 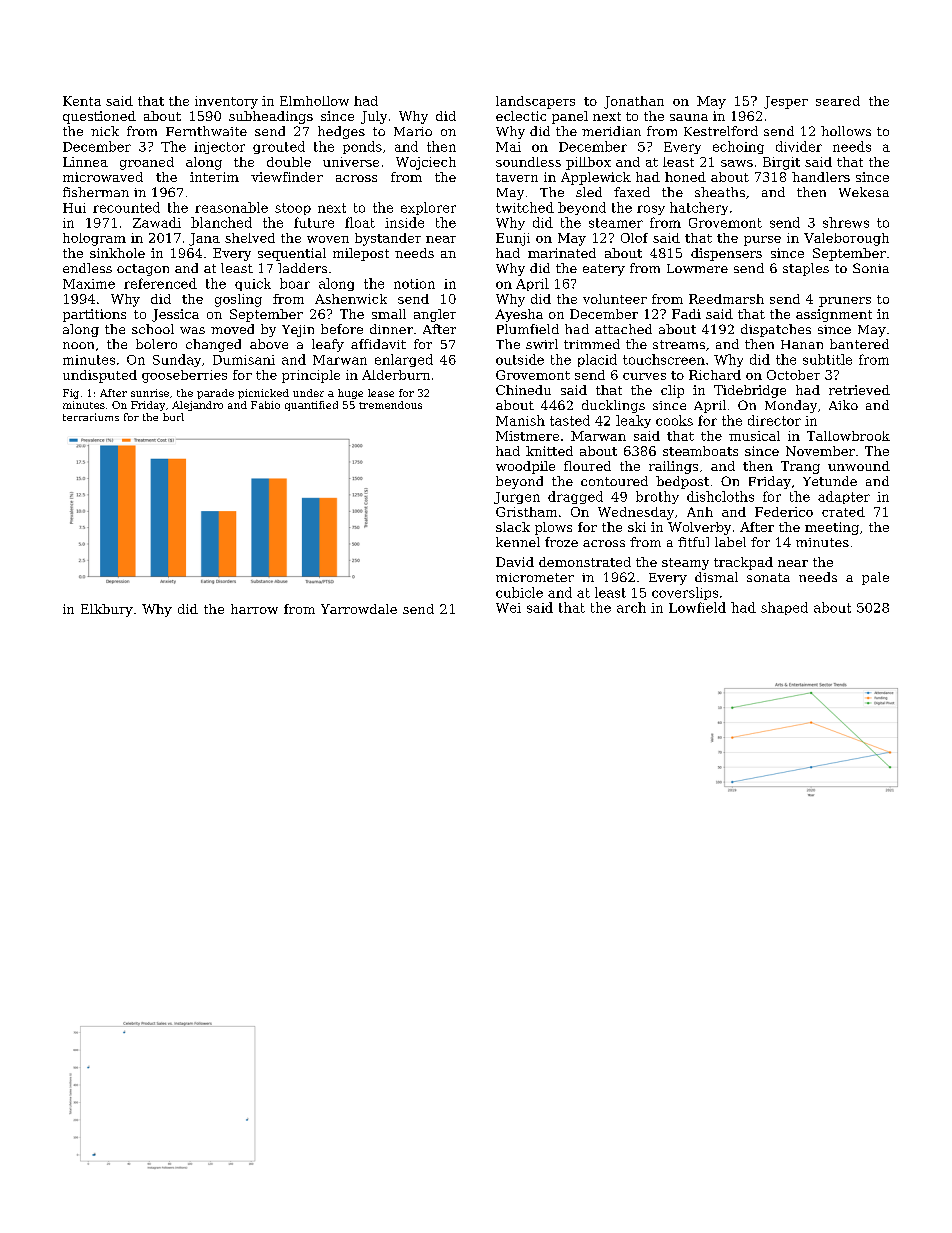 I want to click on Elmhollow, so click(x=314, y=101).
